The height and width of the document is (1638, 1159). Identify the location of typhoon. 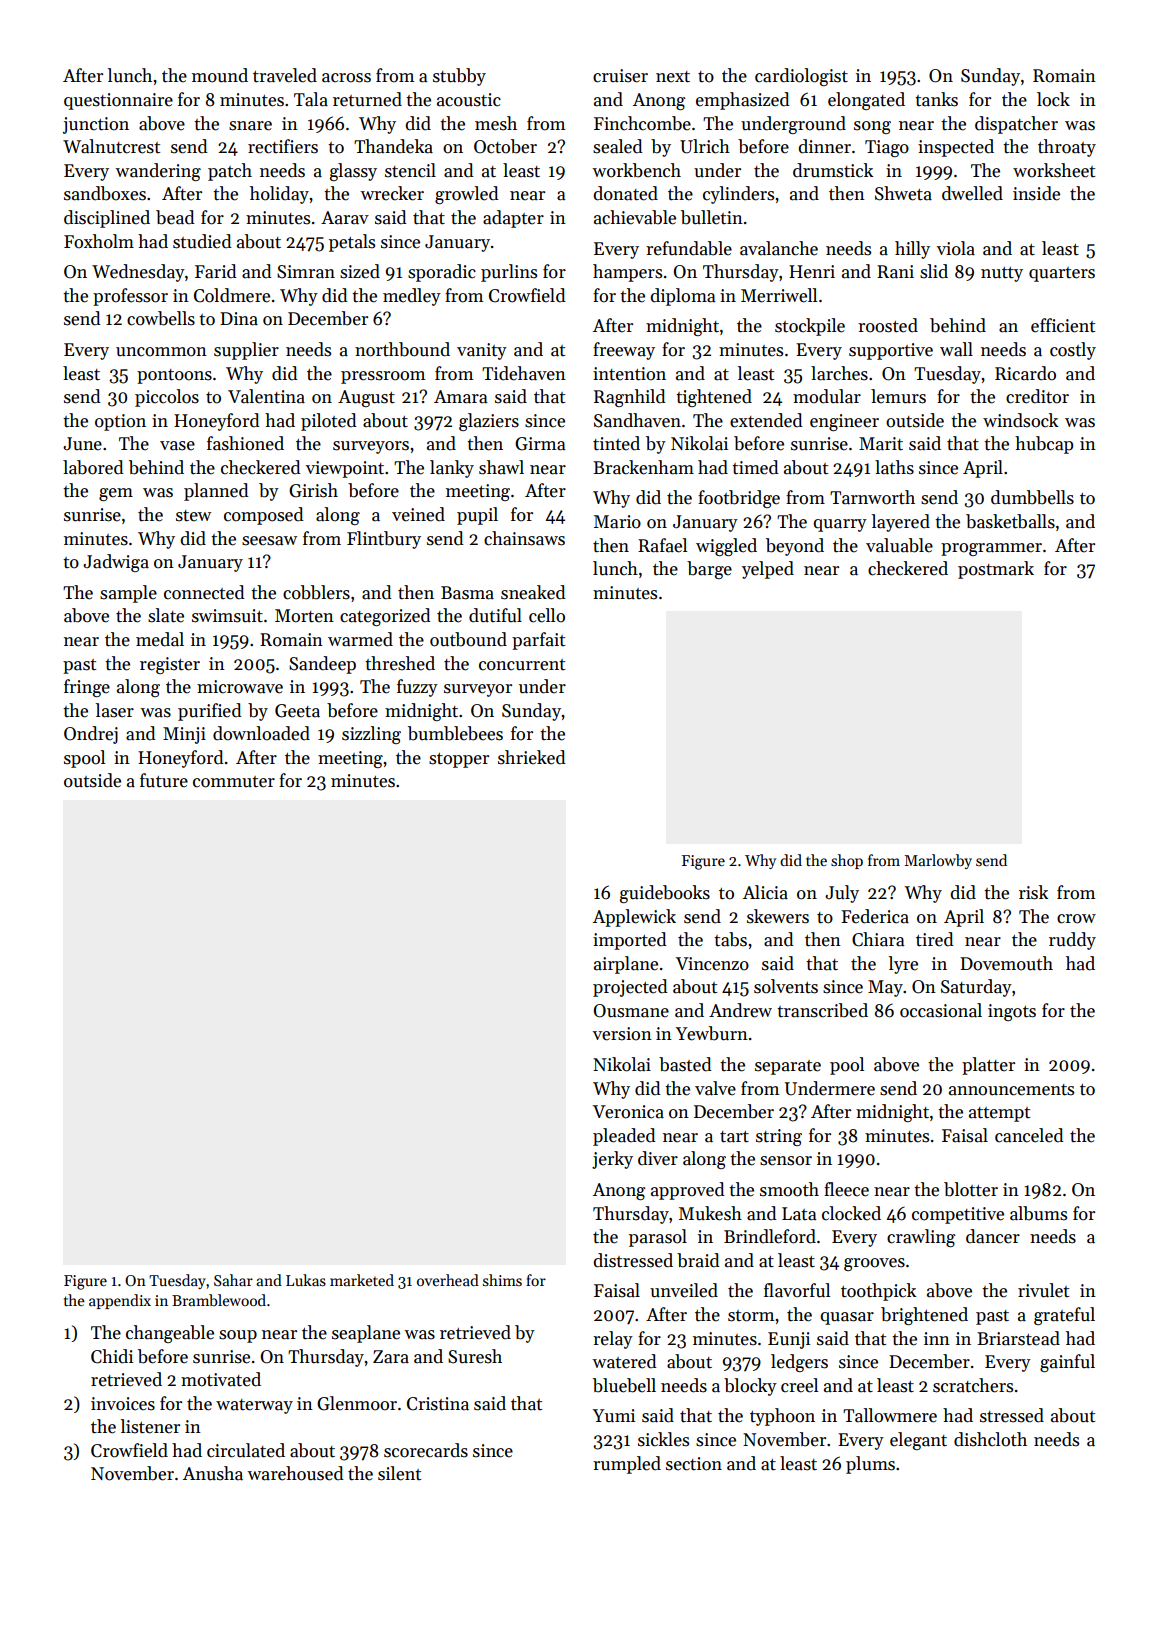
(782, 1417).
